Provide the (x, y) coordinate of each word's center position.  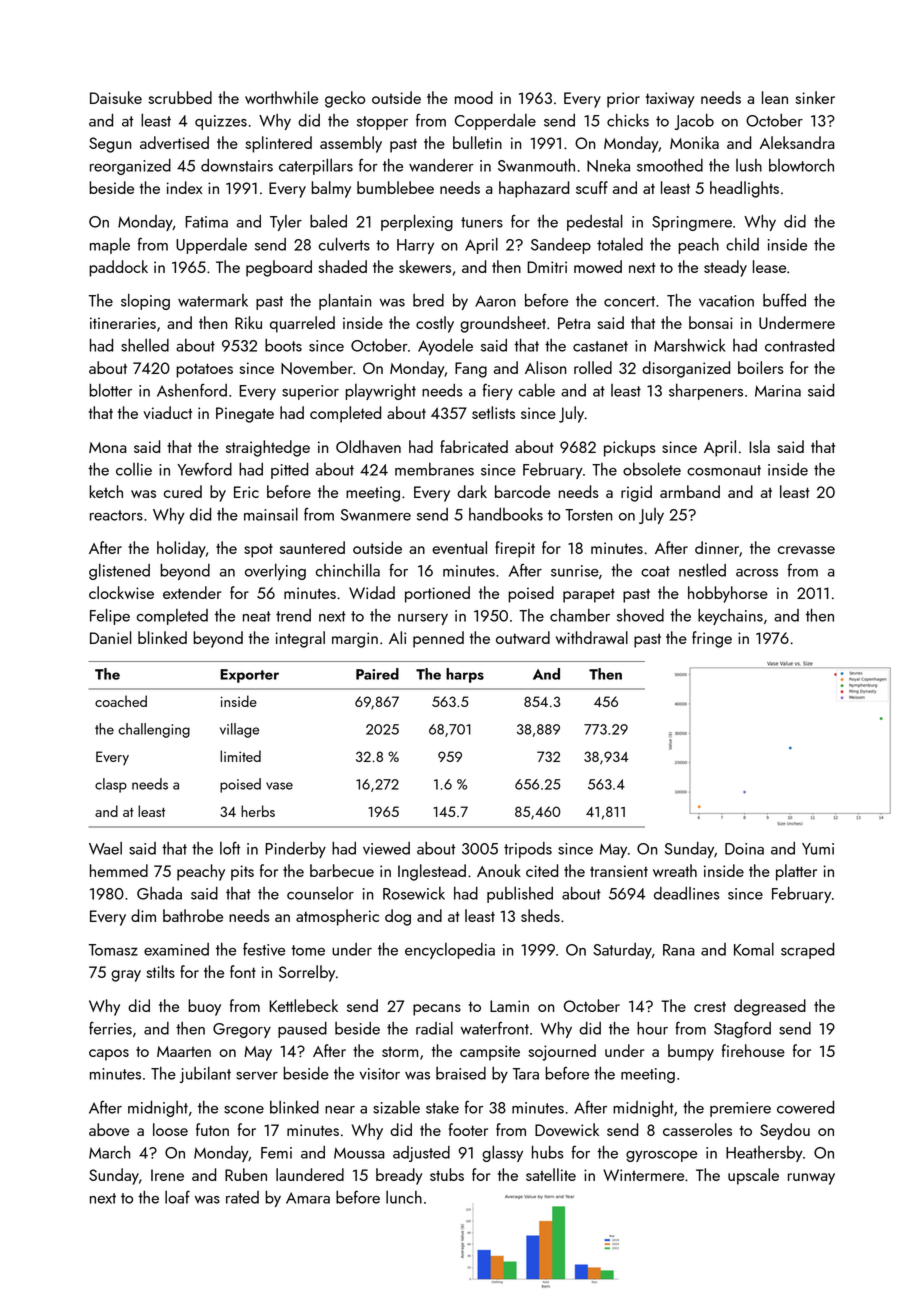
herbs (258, 811)
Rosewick (414, 893)
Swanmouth (536, 165)
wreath (675, 870)
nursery (423, 619)
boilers (761, 367)
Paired (377, 674)
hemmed (119, 870)
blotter (110, 390)
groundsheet (503, 324)
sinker (815, 97)
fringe (712, 639)
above (109, 1129)
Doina (744, 849)
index (184, 187)
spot (258, 550)
